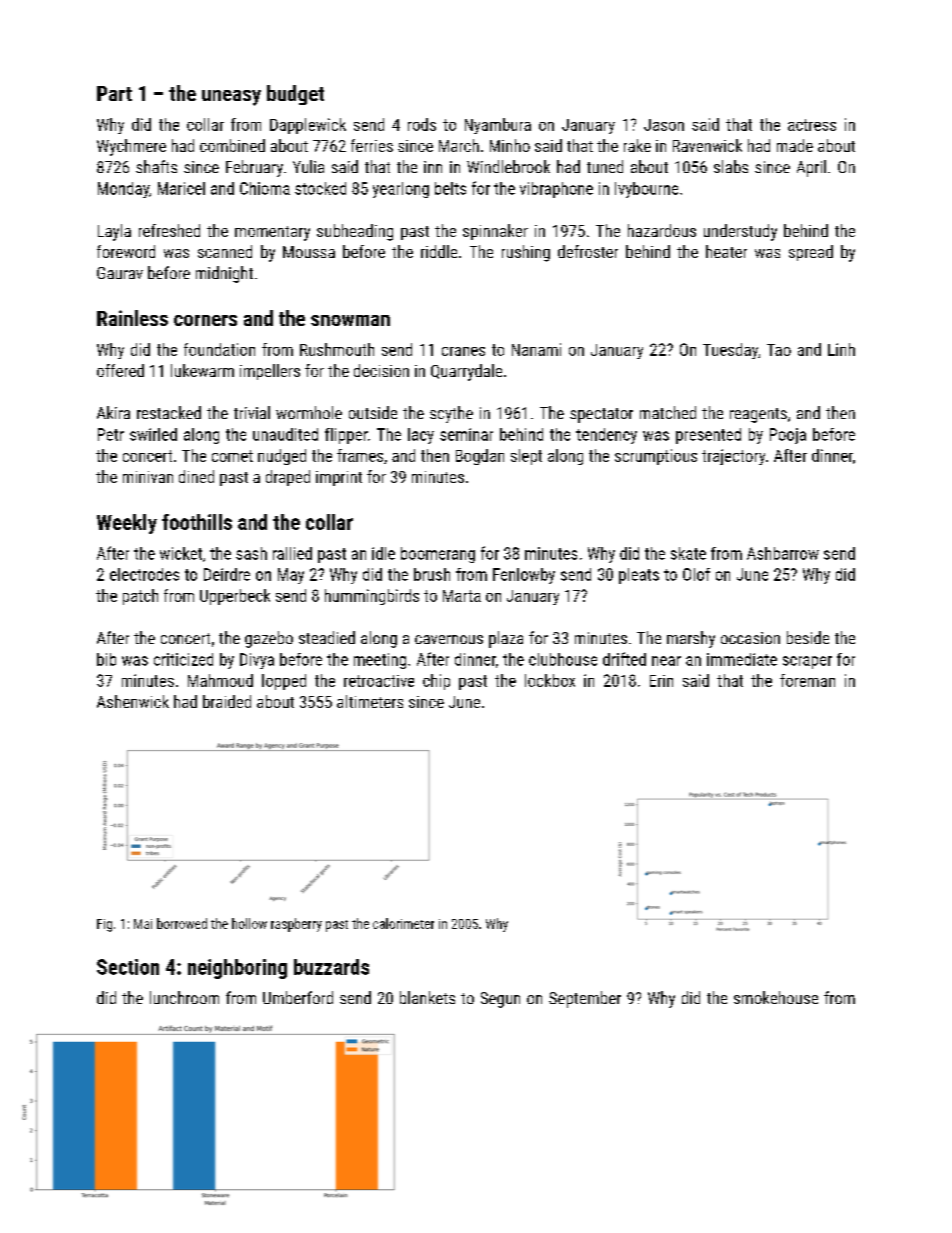 The image size is (952, 1233). I want to click on Nyambura, so click(498, 126).
